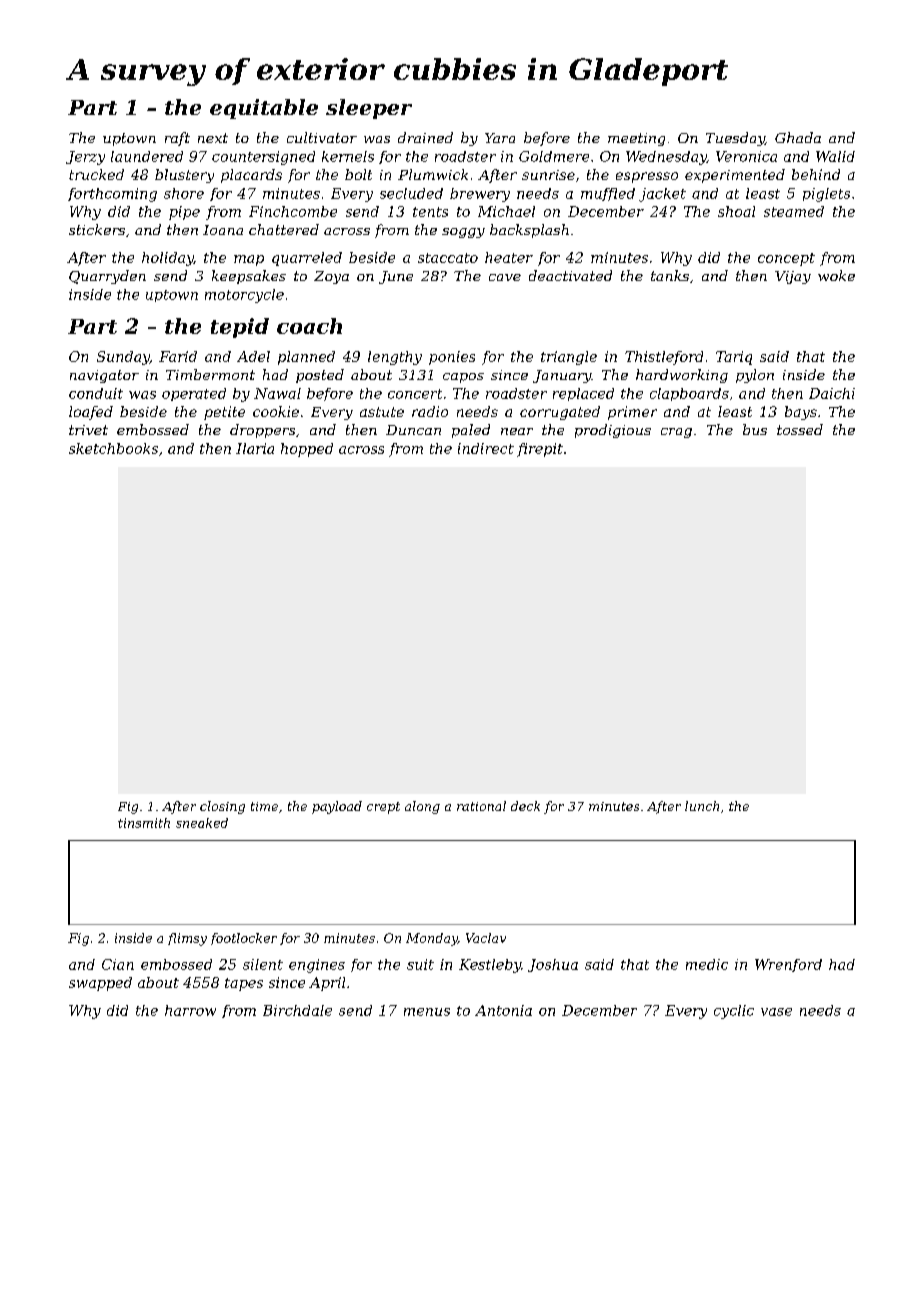  Describe the element at coordinates (500, 138) in the page. I see `Yara` at that location.
